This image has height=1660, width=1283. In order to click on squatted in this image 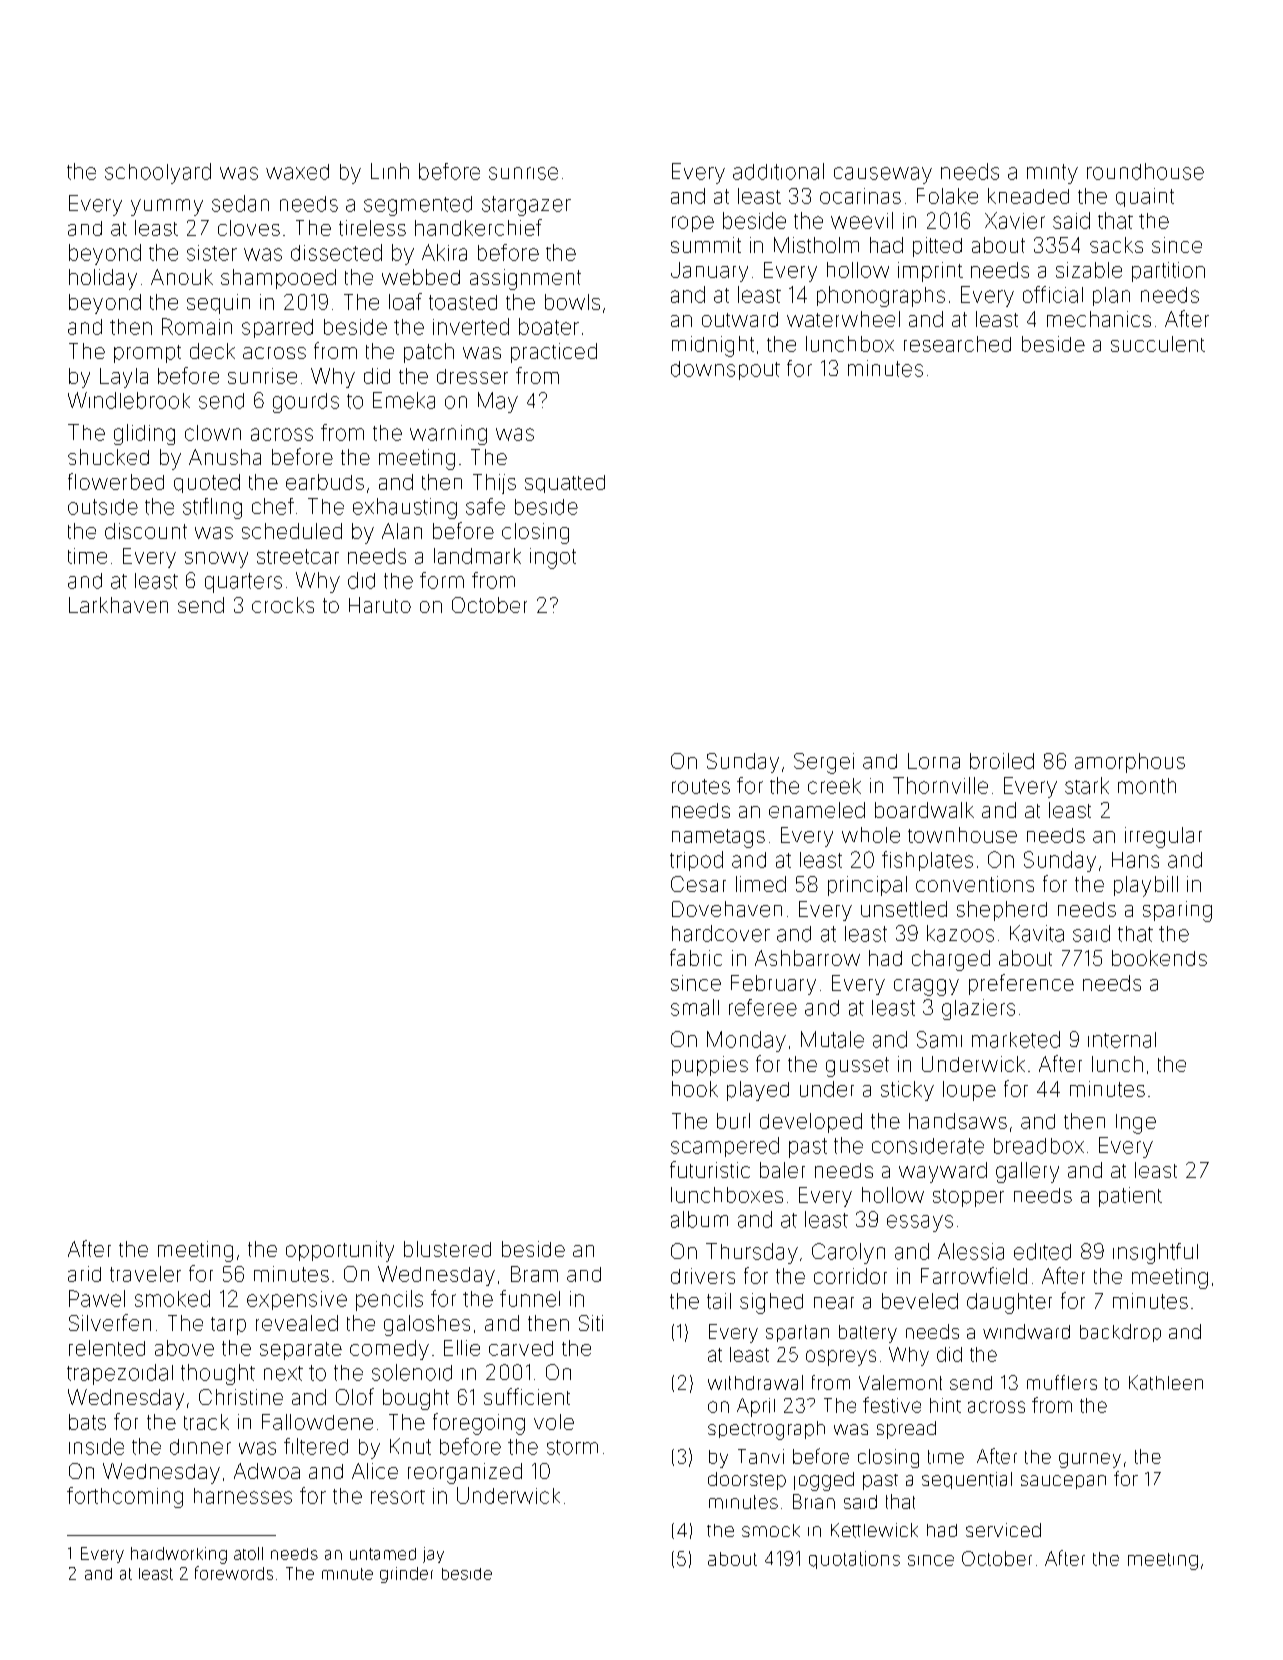, I will do `click(565, 484)`.
